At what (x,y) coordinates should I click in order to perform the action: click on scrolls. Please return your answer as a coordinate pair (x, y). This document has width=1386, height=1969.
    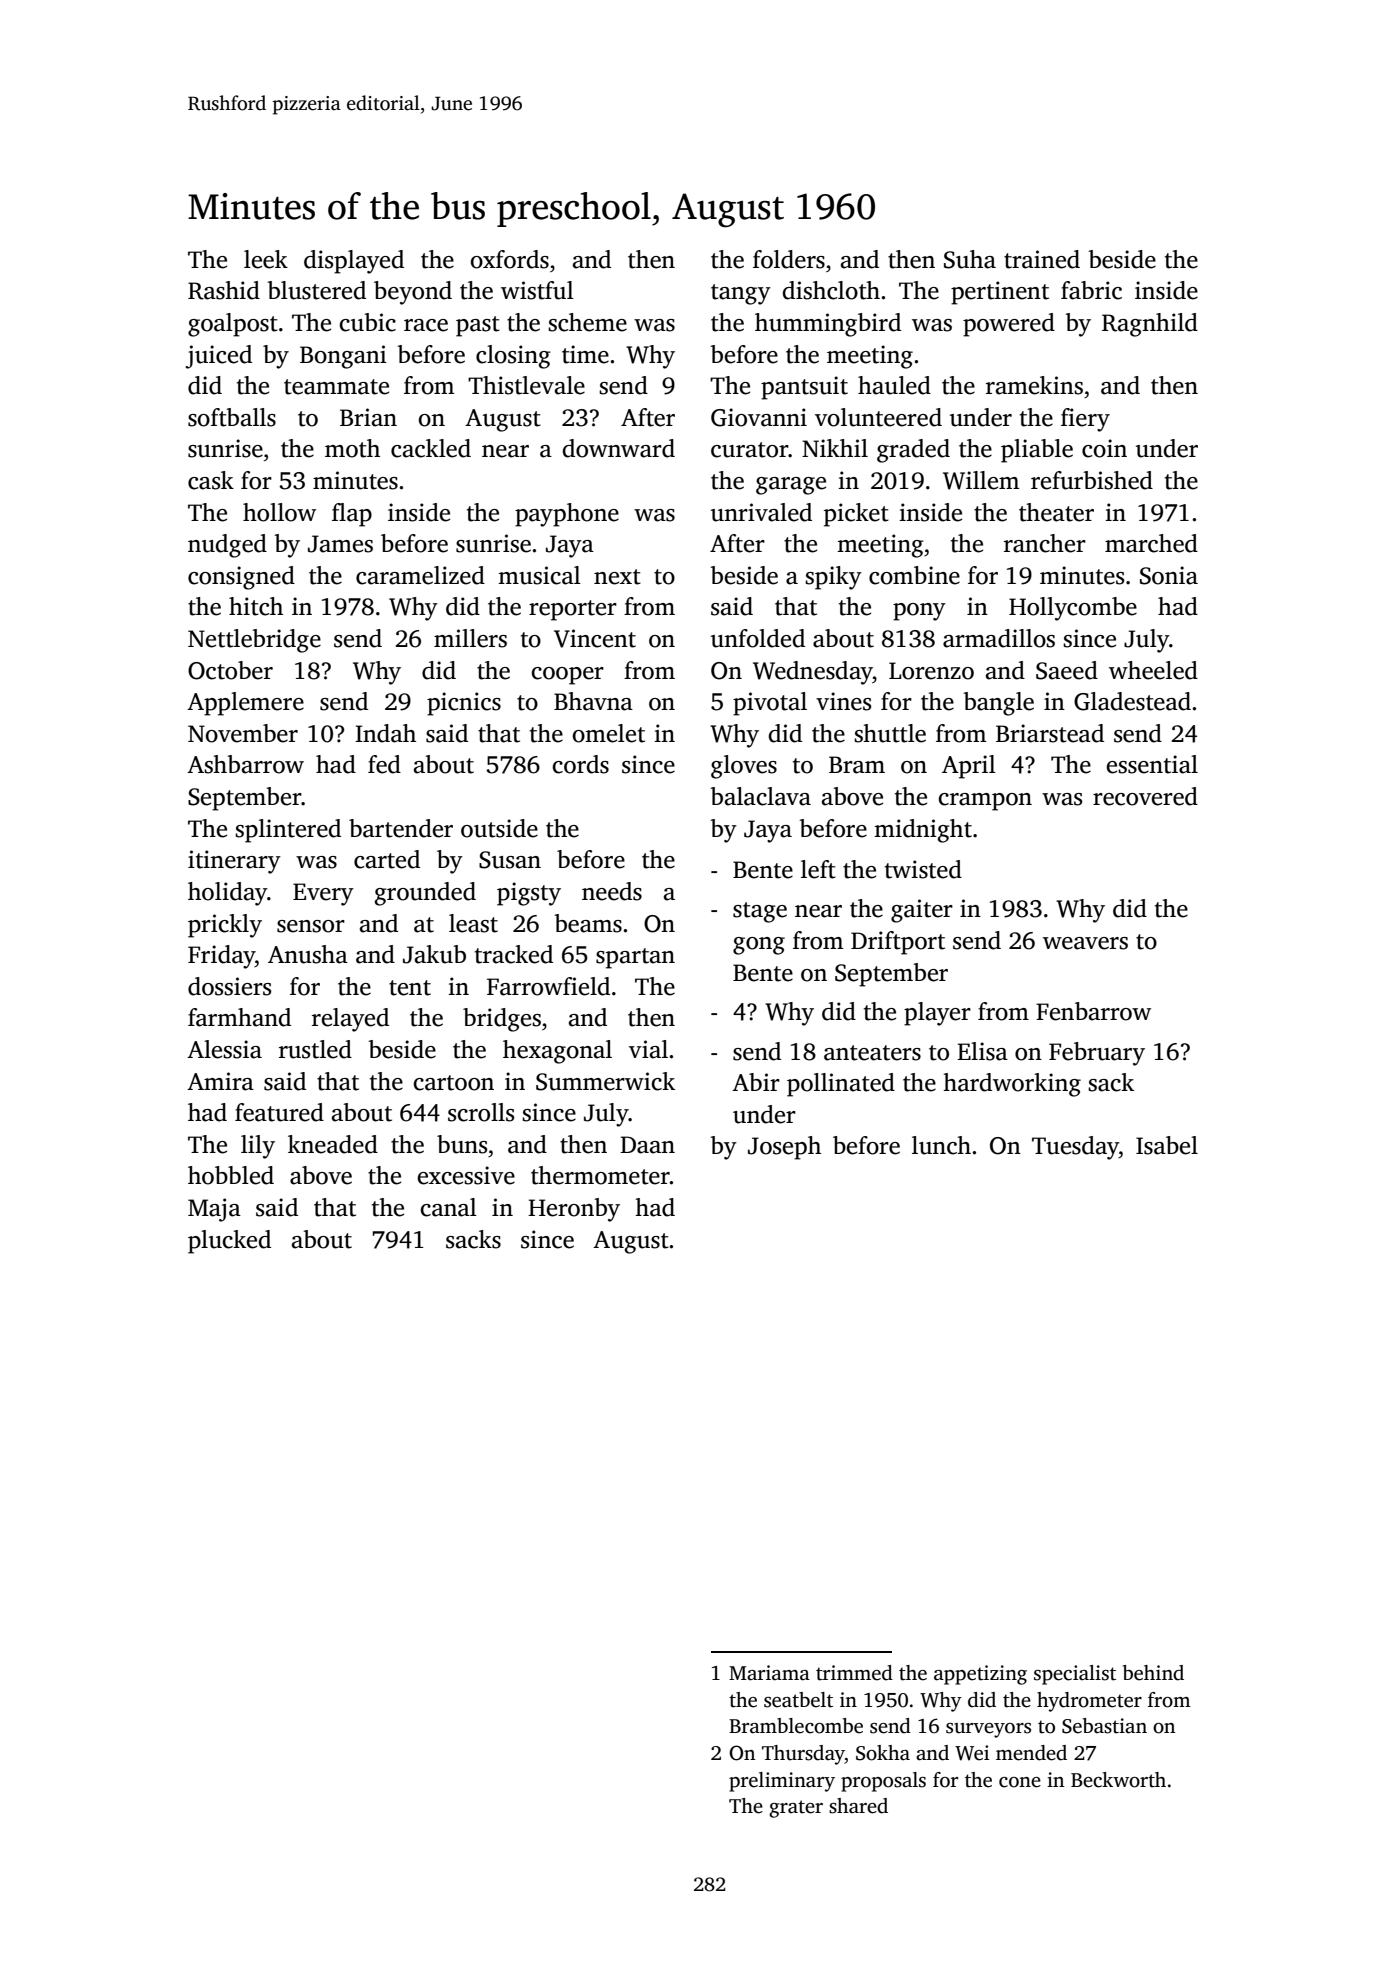
    Looking at the image, I should click on (481, 1112).
